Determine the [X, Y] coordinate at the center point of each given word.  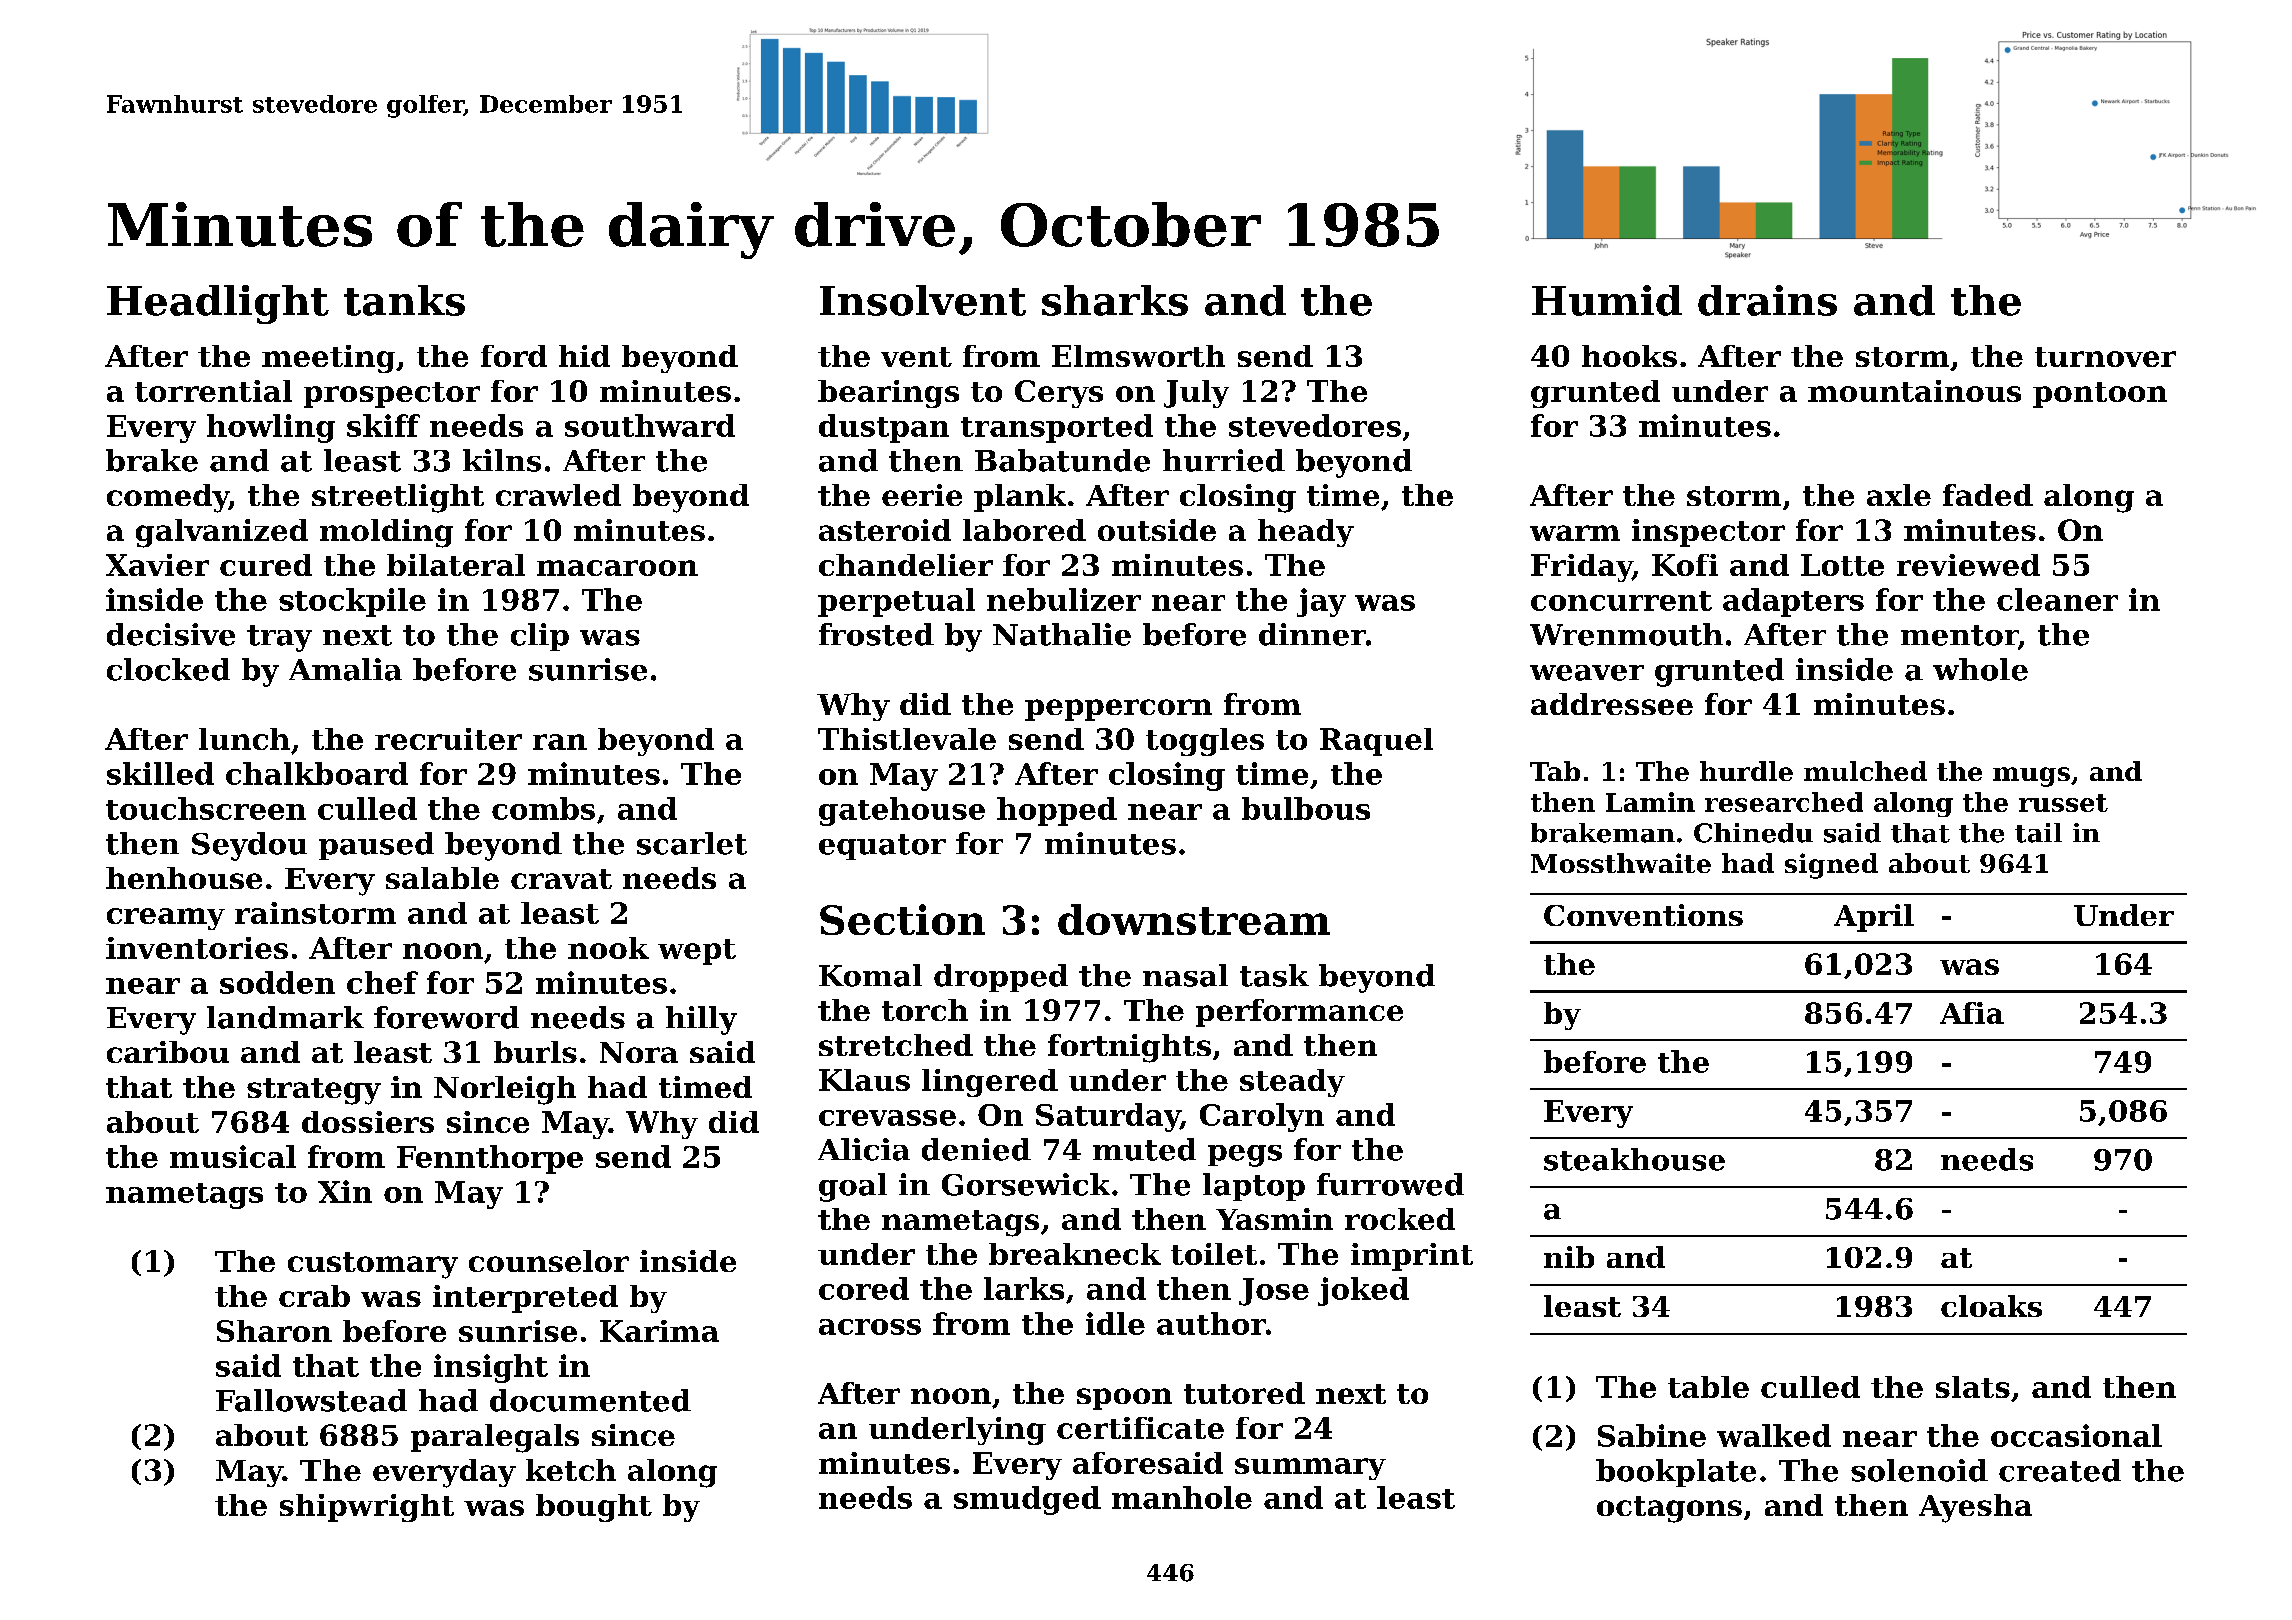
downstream [1194, 919]
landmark [285, 1017]
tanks [404, 300]
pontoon [2100, 395]
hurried [1224, 460]
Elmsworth [1138, 356]
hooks [1629, 356]
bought [594, 1508]
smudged [1027, 1500]
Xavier [157, 565]
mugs [2031, 777]
